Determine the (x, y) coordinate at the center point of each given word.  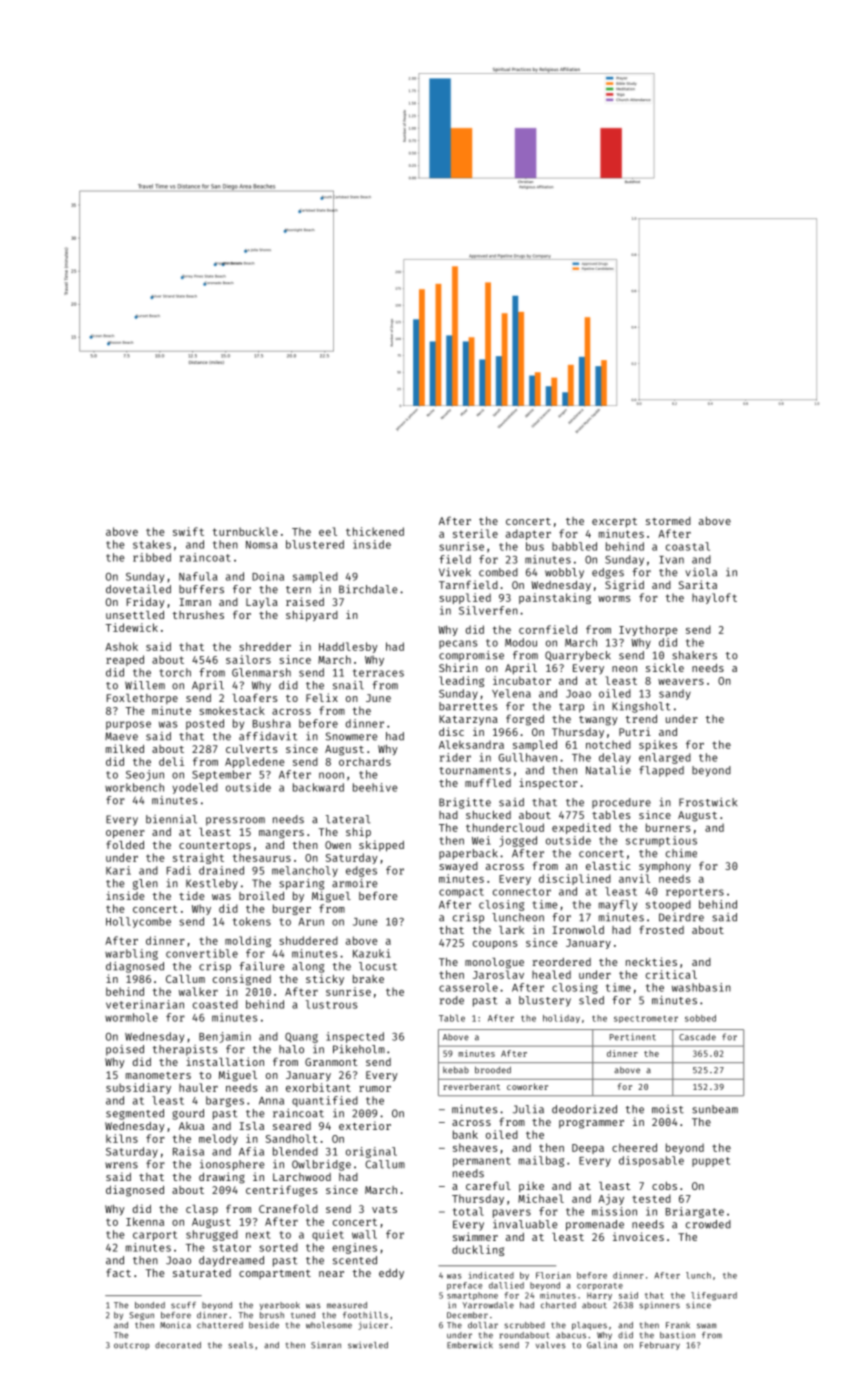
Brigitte (465, 803)
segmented (135, 1114)
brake (368, 979)
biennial (171, 819)
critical (671, 974)
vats (384, 1209)
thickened (375, 531)
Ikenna (145, 1221)
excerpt (614, 522)
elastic (608, 865)
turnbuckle (245, 531)
